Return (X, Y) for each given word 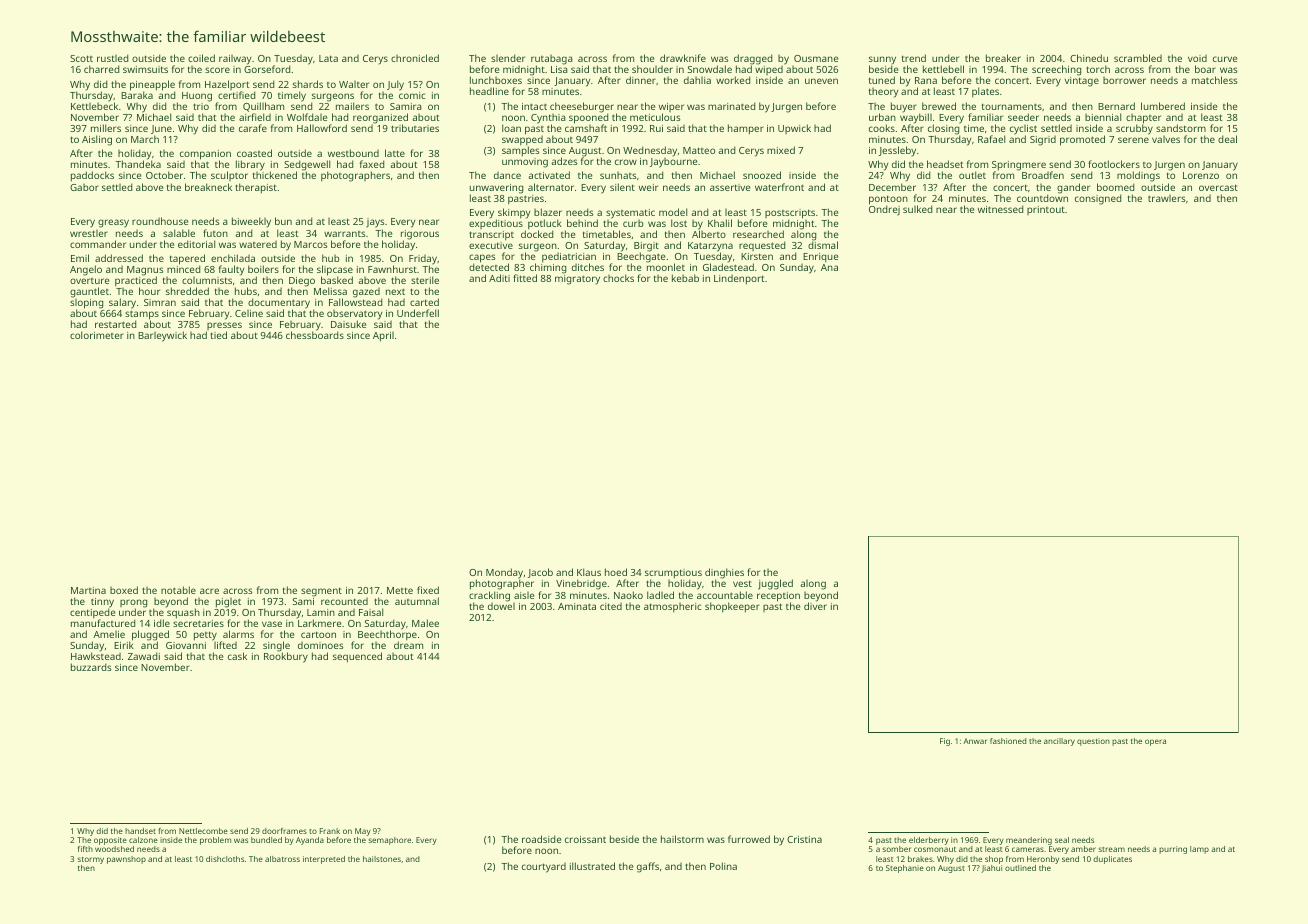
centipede (93, 614)
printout (1046, 210)
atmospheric (673, 608)
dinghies (724, 574)
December (892, 187)
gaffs (648, 867)
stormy (90, 860)
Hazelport (227, 85)
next (395, 291)
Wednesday (650, 151)
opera (1155, 742)
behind (582, 223)
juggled (775, 584)
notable (178, 590)
